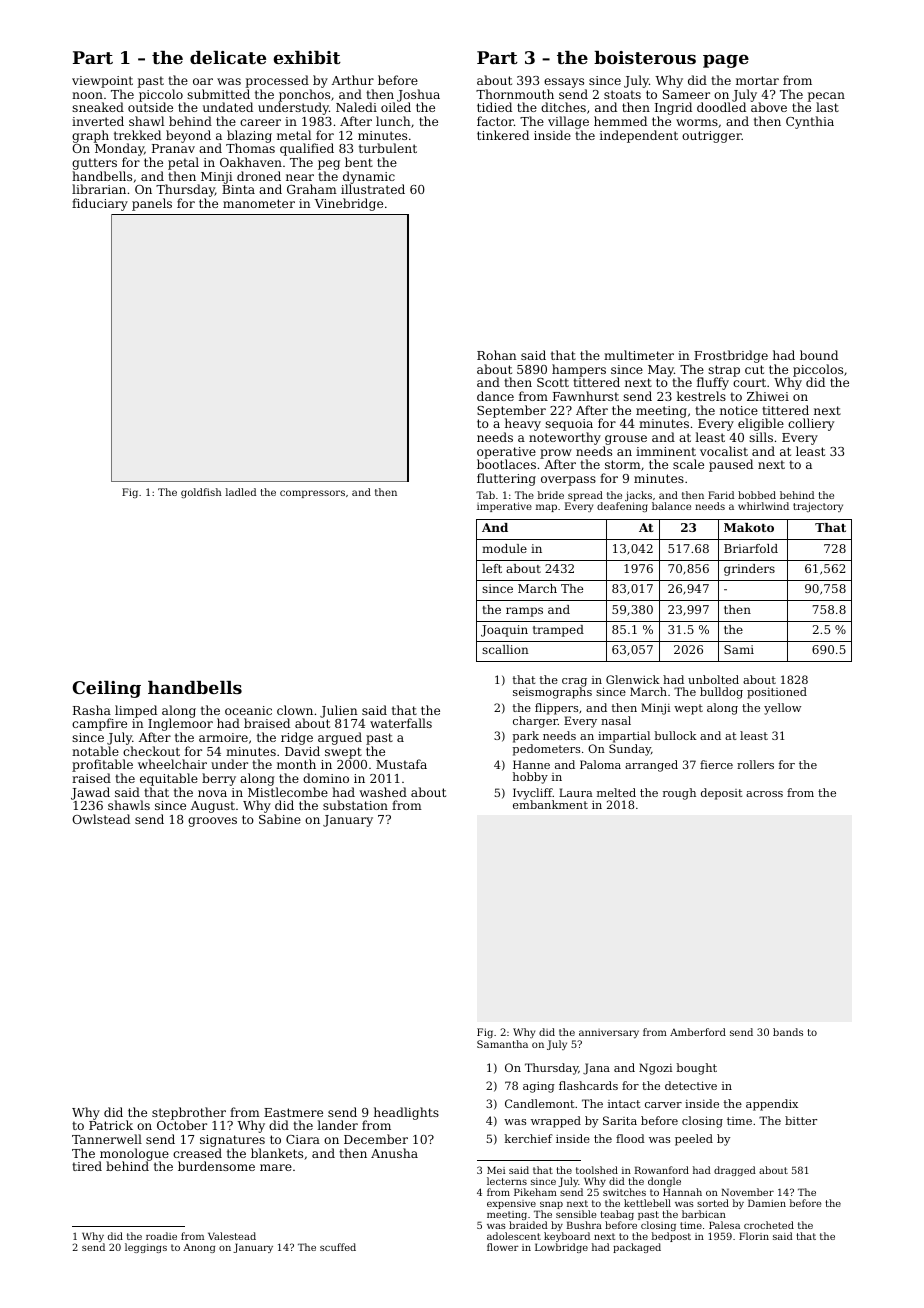 The image size is (924, 1308). What do you see at coordinates (136, 711) in the screenshot?
I see `limped` at bounding box center [136, 711].
